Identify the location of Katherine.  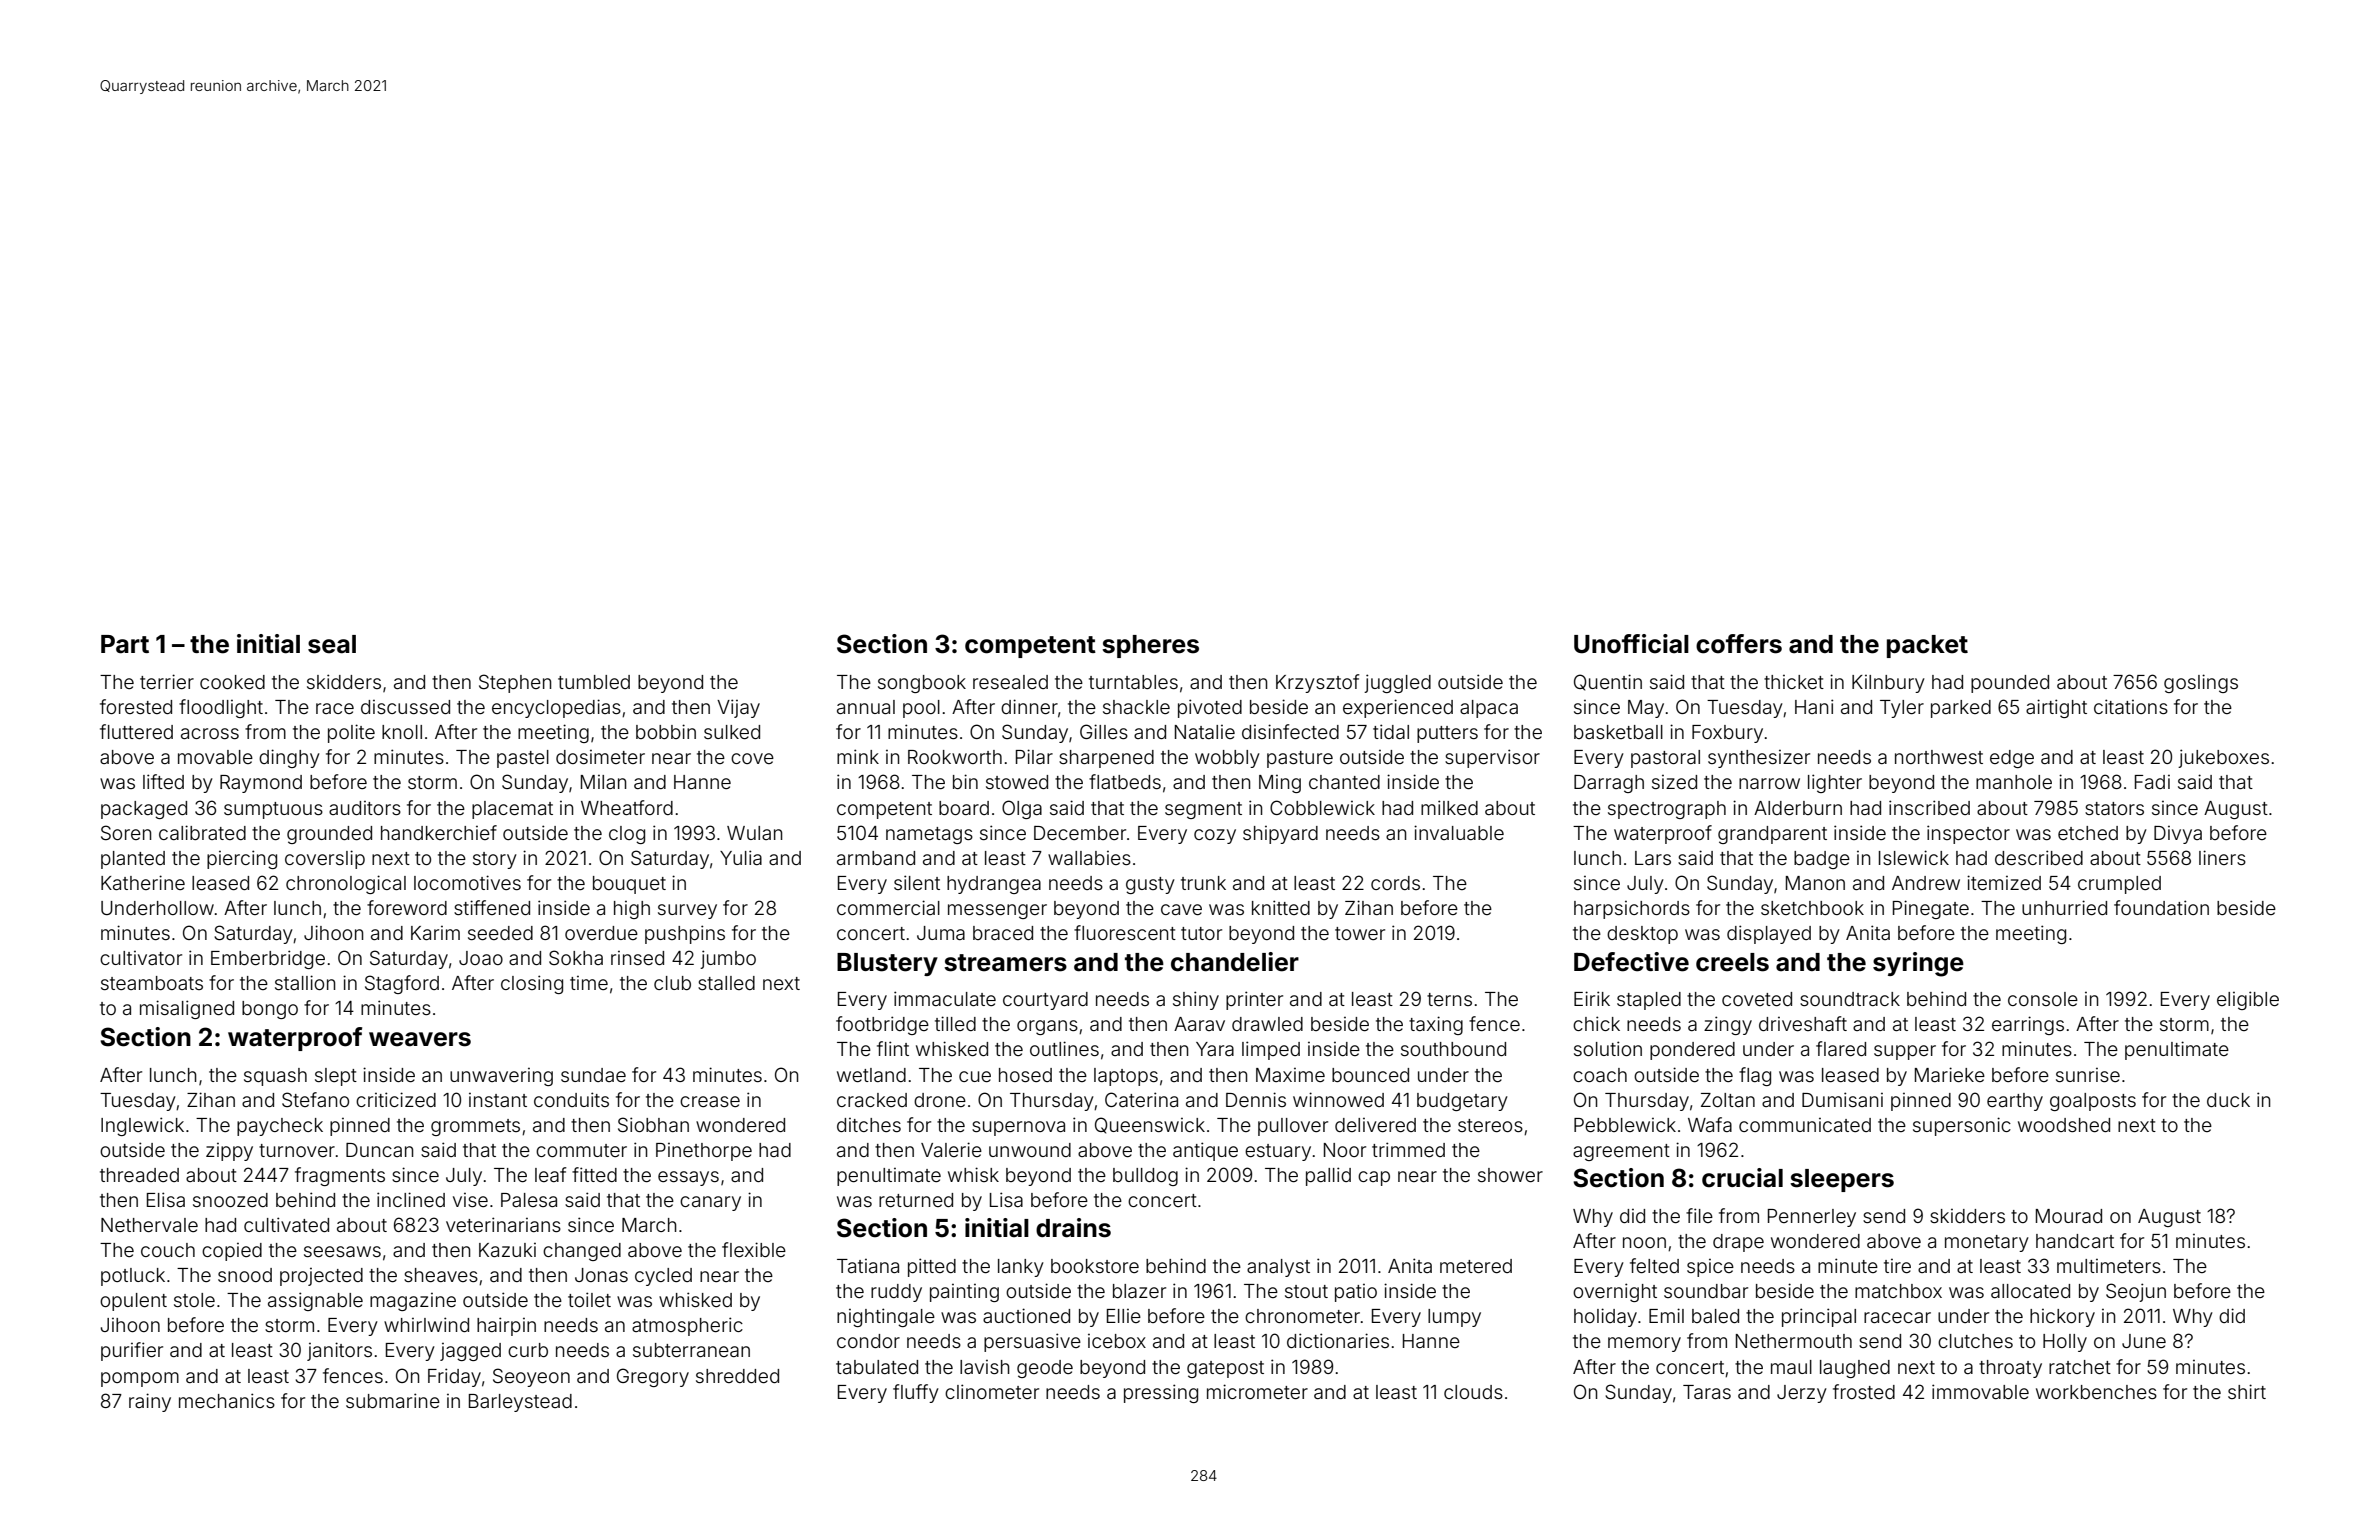
(143, 882).
